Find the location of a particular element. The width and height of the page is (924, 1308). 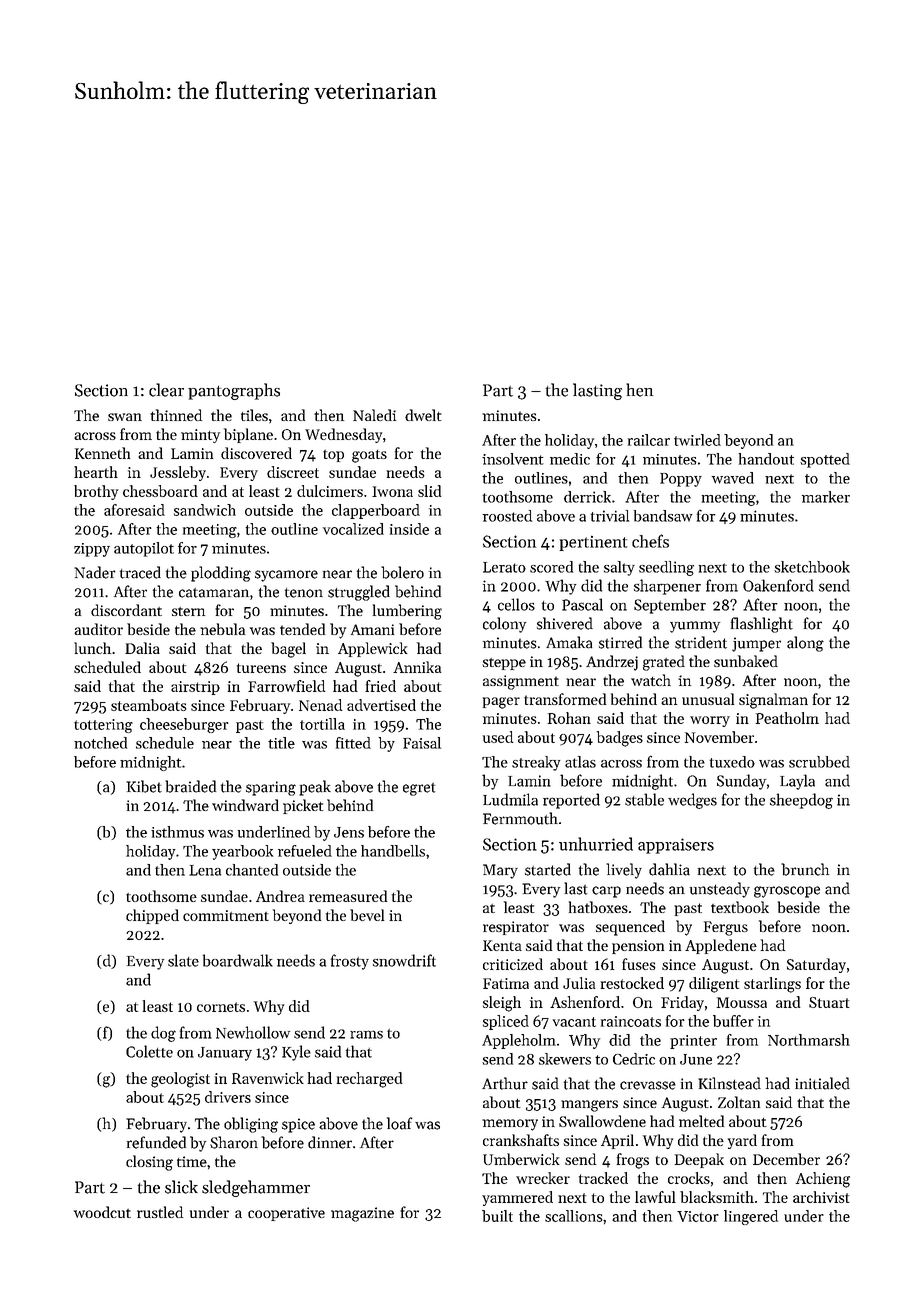

twirled is located at coordinates (697, 440).
